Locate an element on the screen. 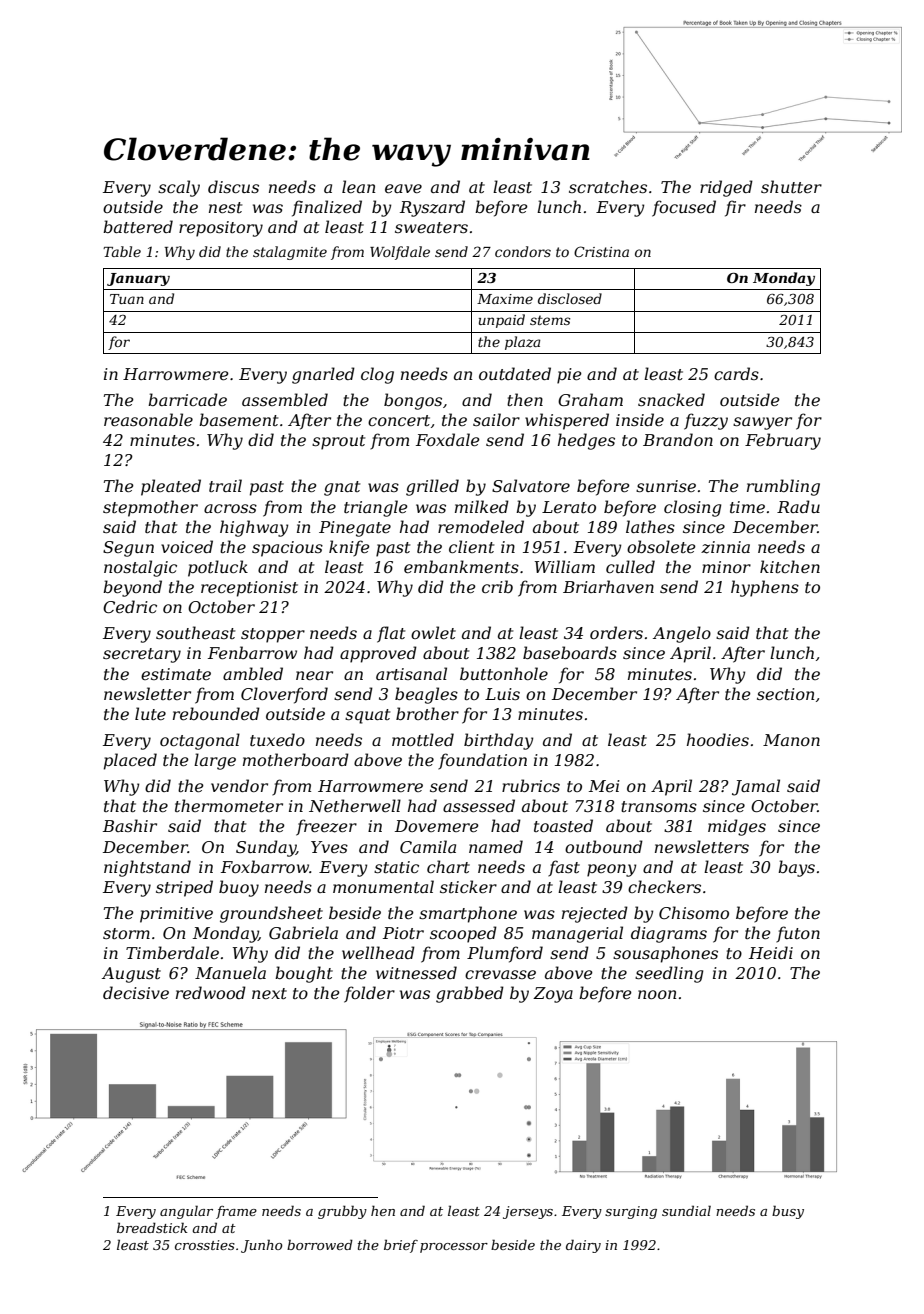 This screenshot has height=1314, width=924. outbound is located at coordinates (604, 846).
